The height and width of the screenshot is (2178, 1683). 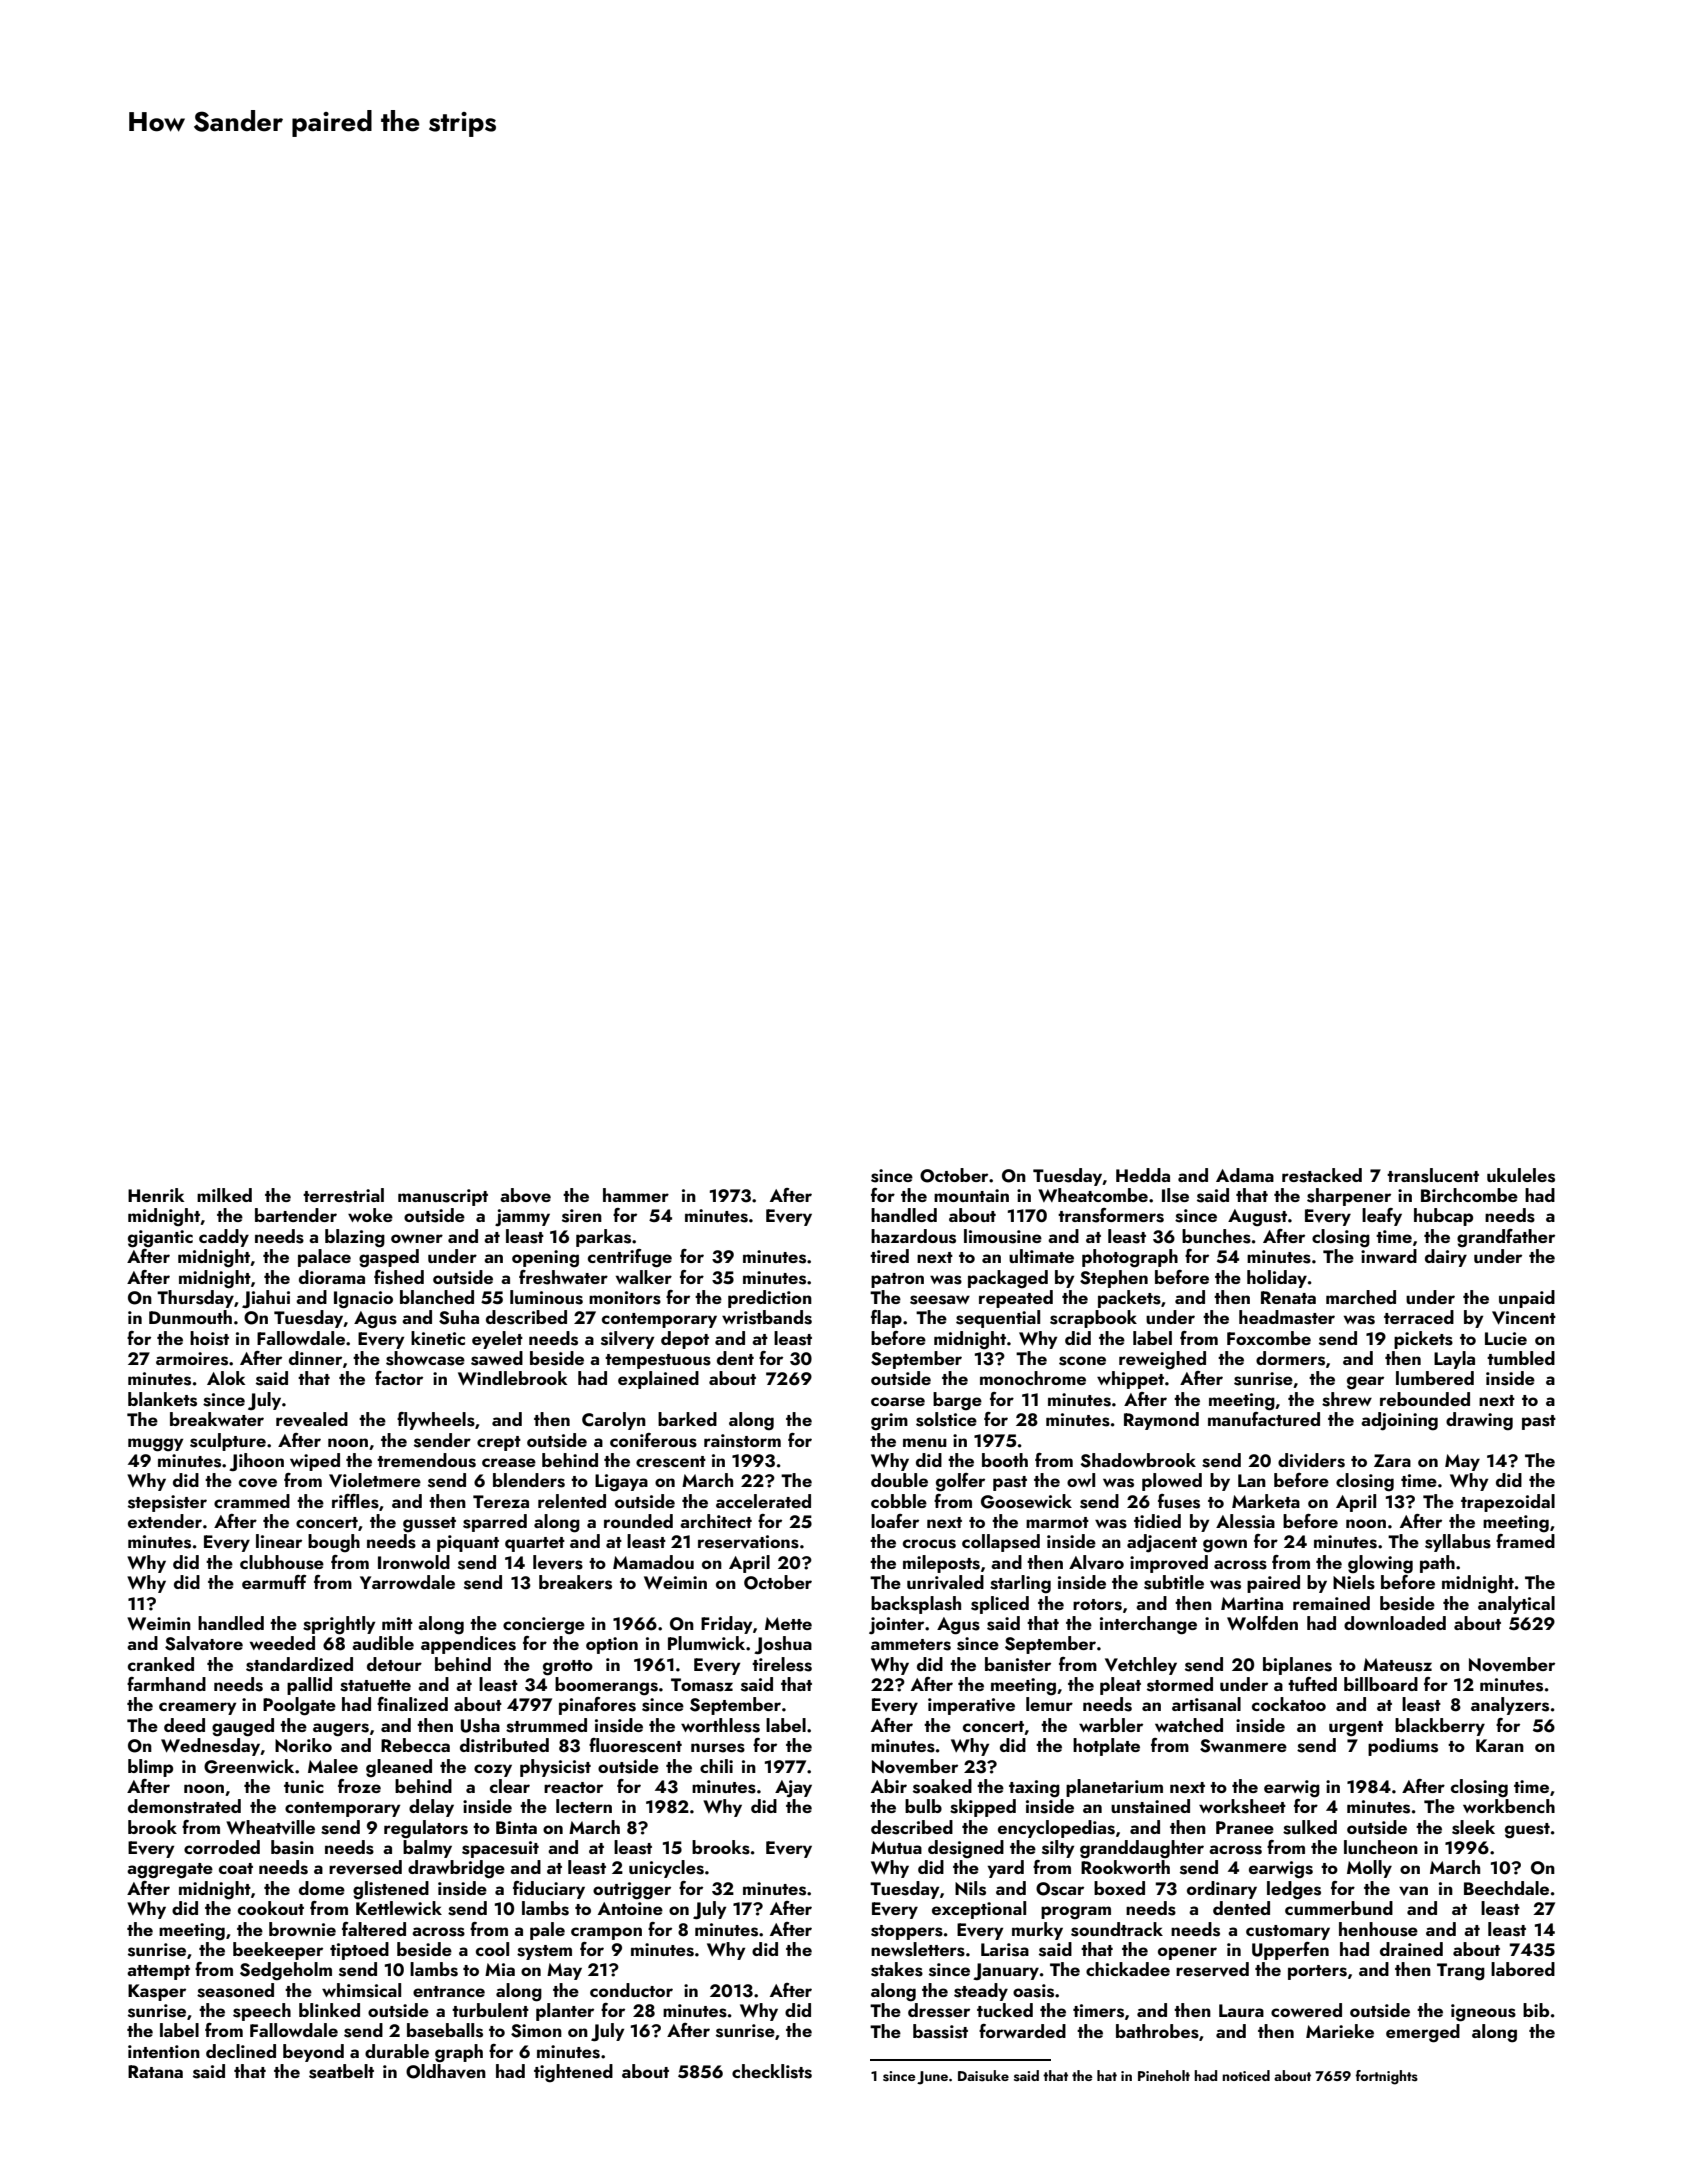 What do you see at coordinates (262, 2012) in the screenshot?
I see `speech` at bounding box center [262, 2012].
